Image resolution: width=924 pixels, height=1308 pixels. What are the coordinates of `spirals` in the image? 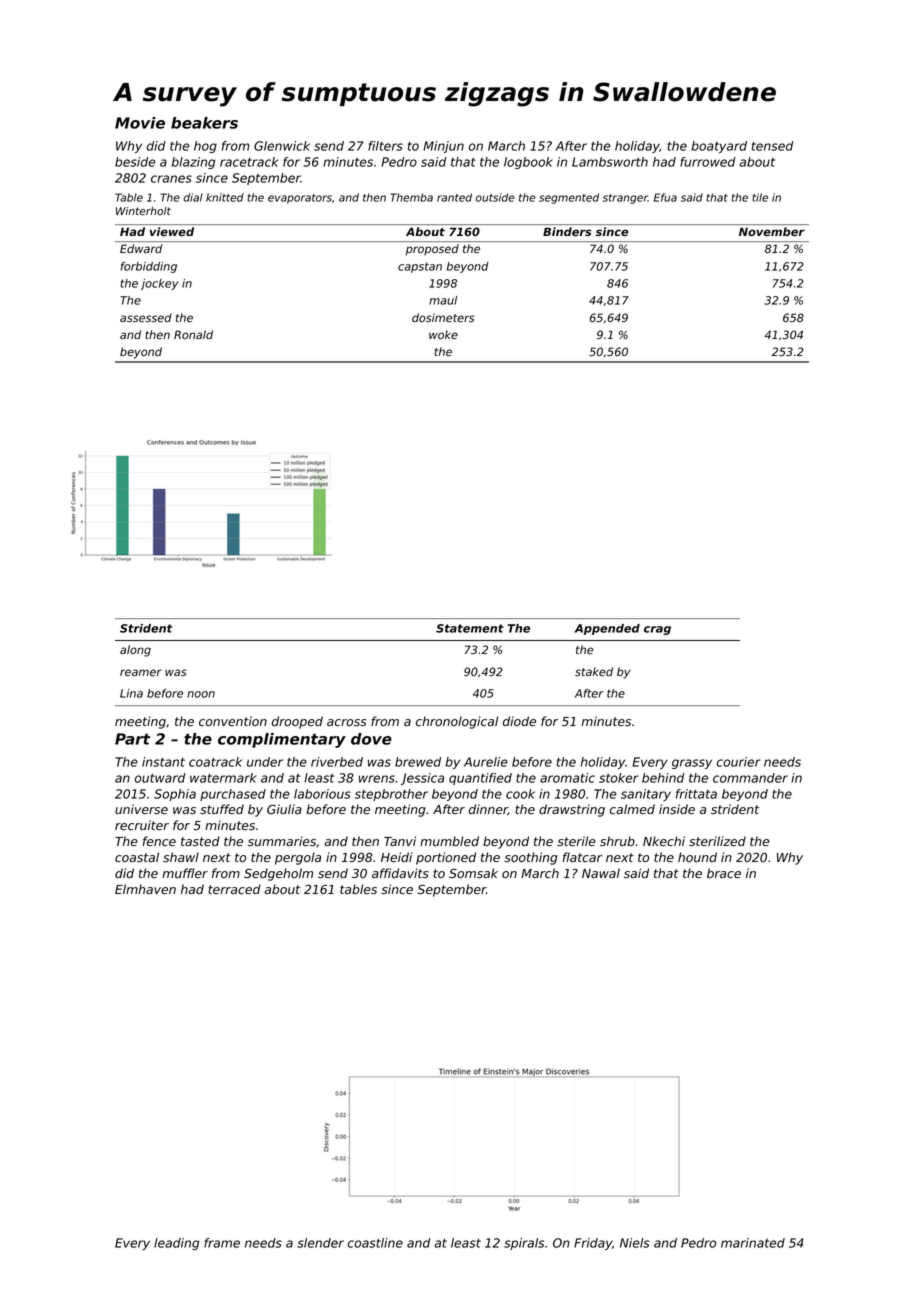 It's located at (524, 1244).
